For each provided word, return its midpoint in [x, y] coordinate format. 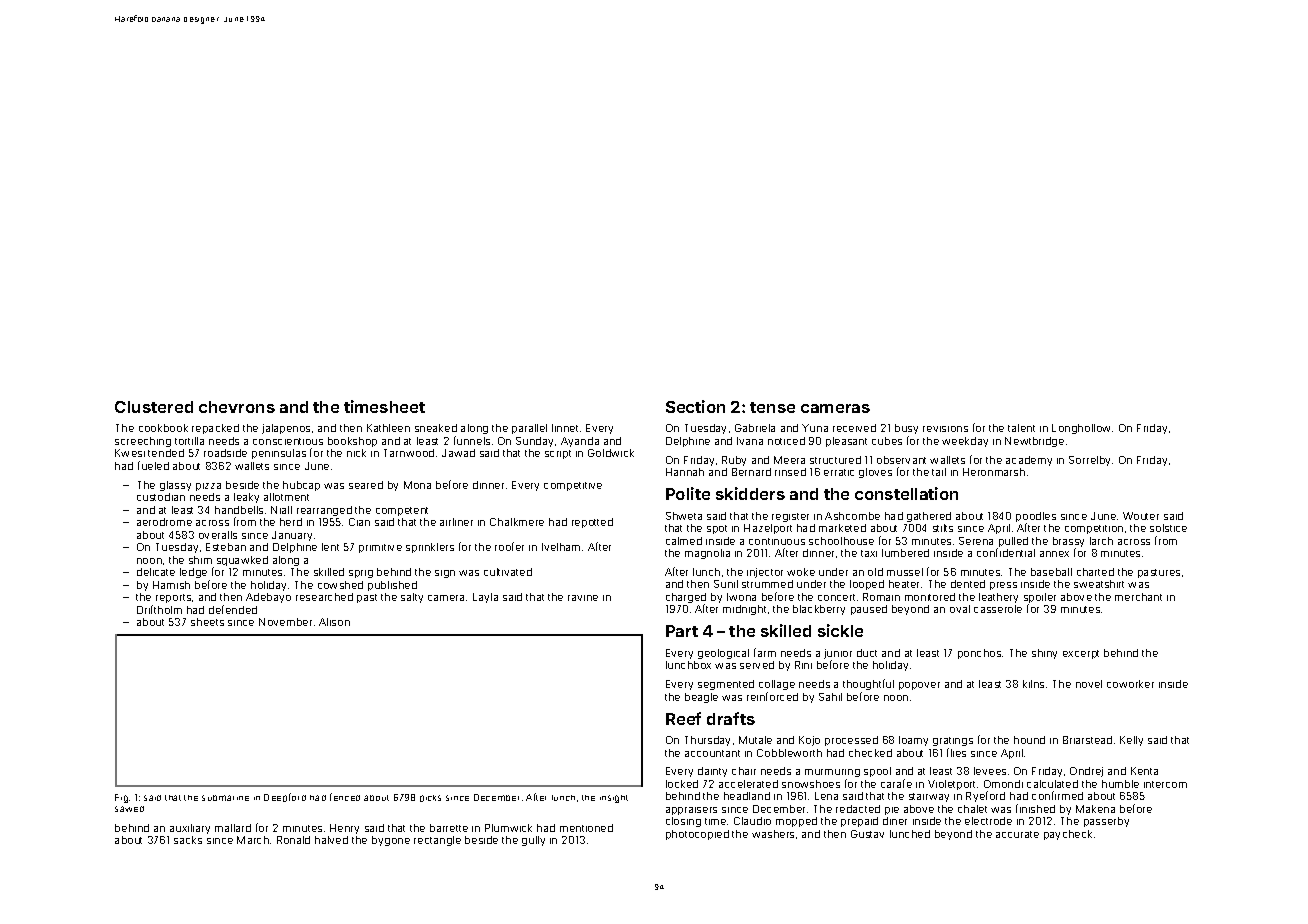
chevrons [237, 407]
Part [682, 631]
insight [614, 799]
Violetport [951, 785]
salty [412, 598]
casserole [998, 609]
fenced [345, 797]
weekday [965, 442]
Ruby [734, 461]
